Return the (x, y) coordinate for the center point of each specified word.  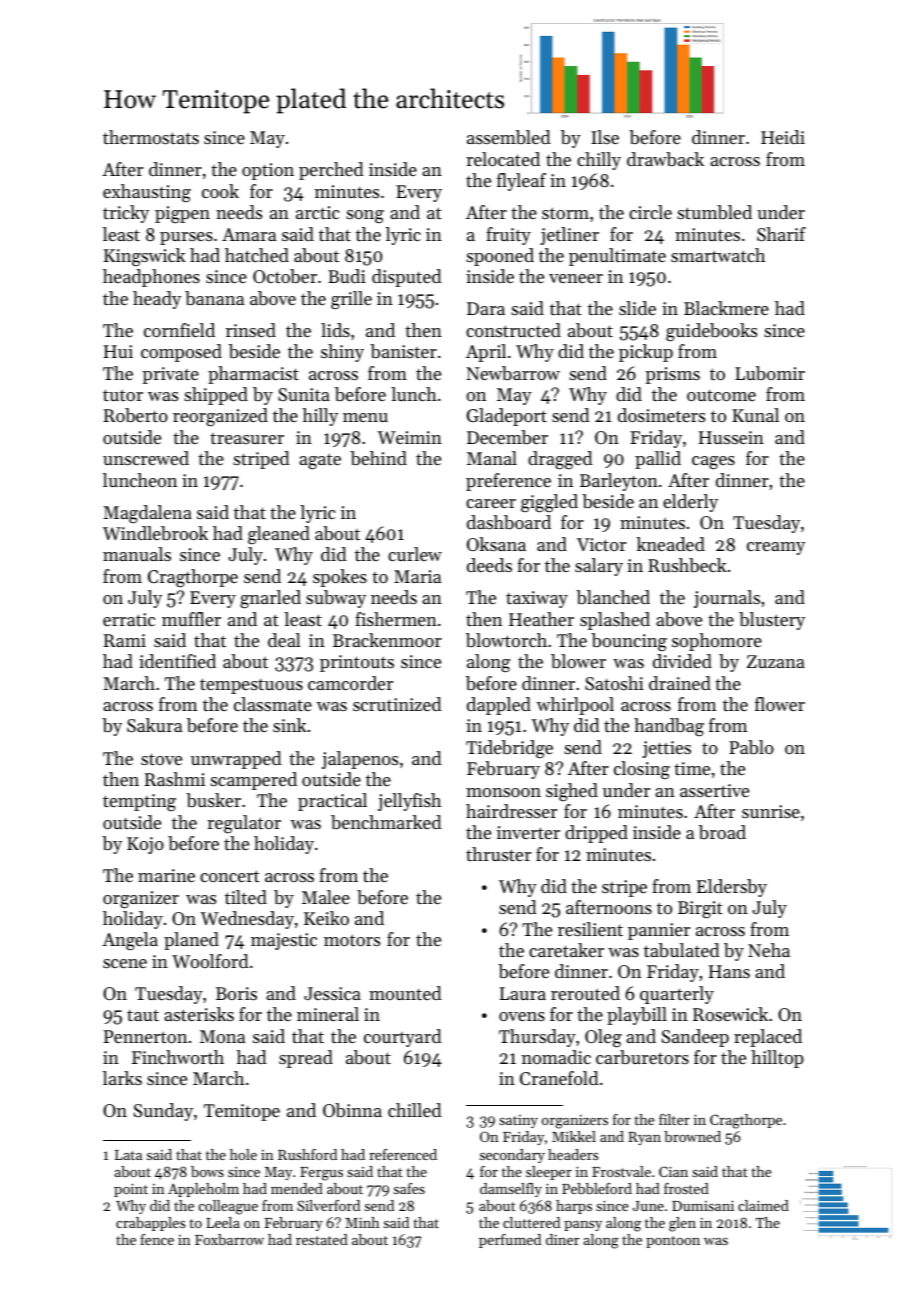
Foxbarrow (229, 1239)
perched (331, 171)
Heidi (783, 137)
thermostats (151, 137)
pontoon (673, 1242)
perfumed (510, 1241)
